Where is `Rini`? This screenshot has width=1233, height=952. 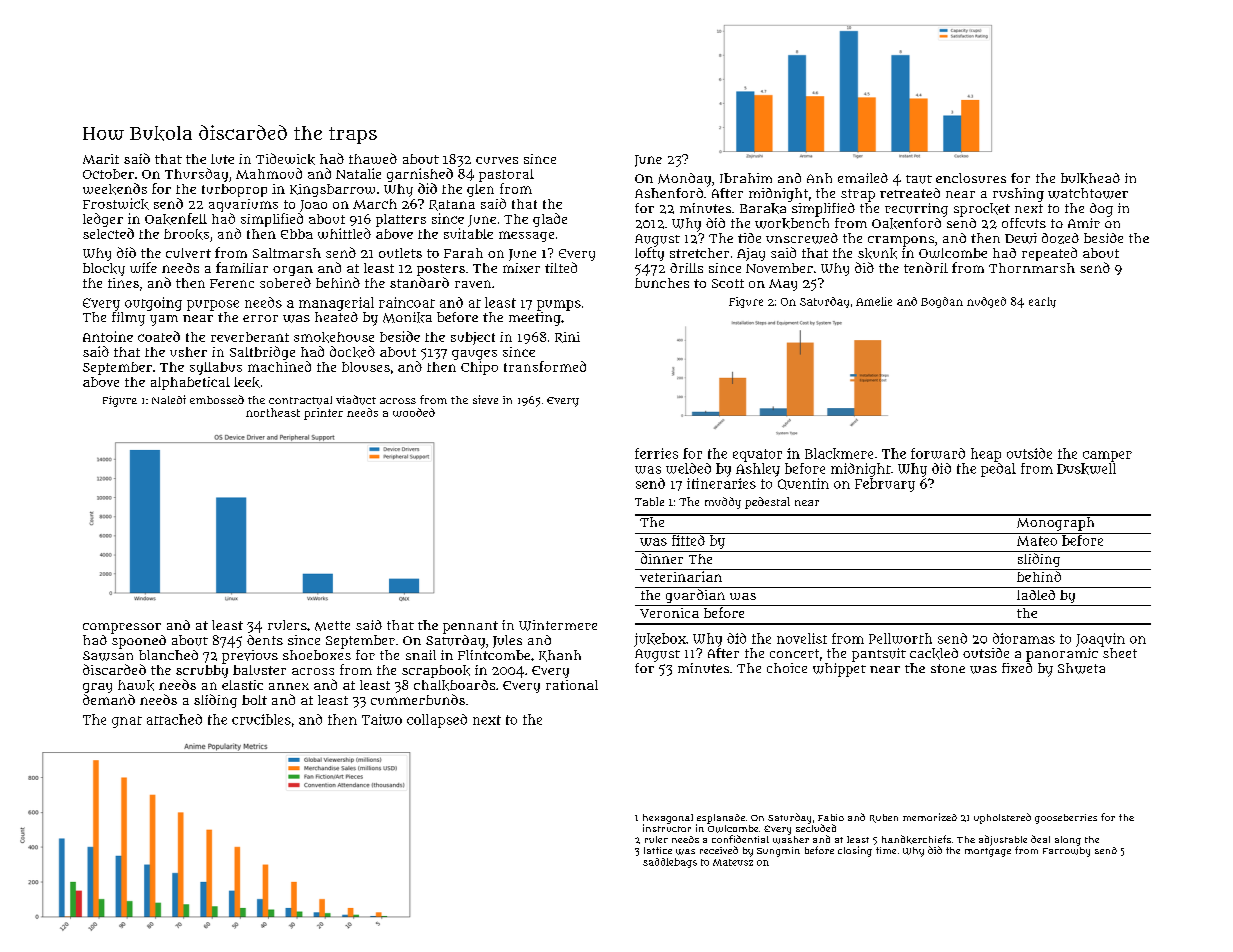 Rini is located at coordinates (567, 337).
